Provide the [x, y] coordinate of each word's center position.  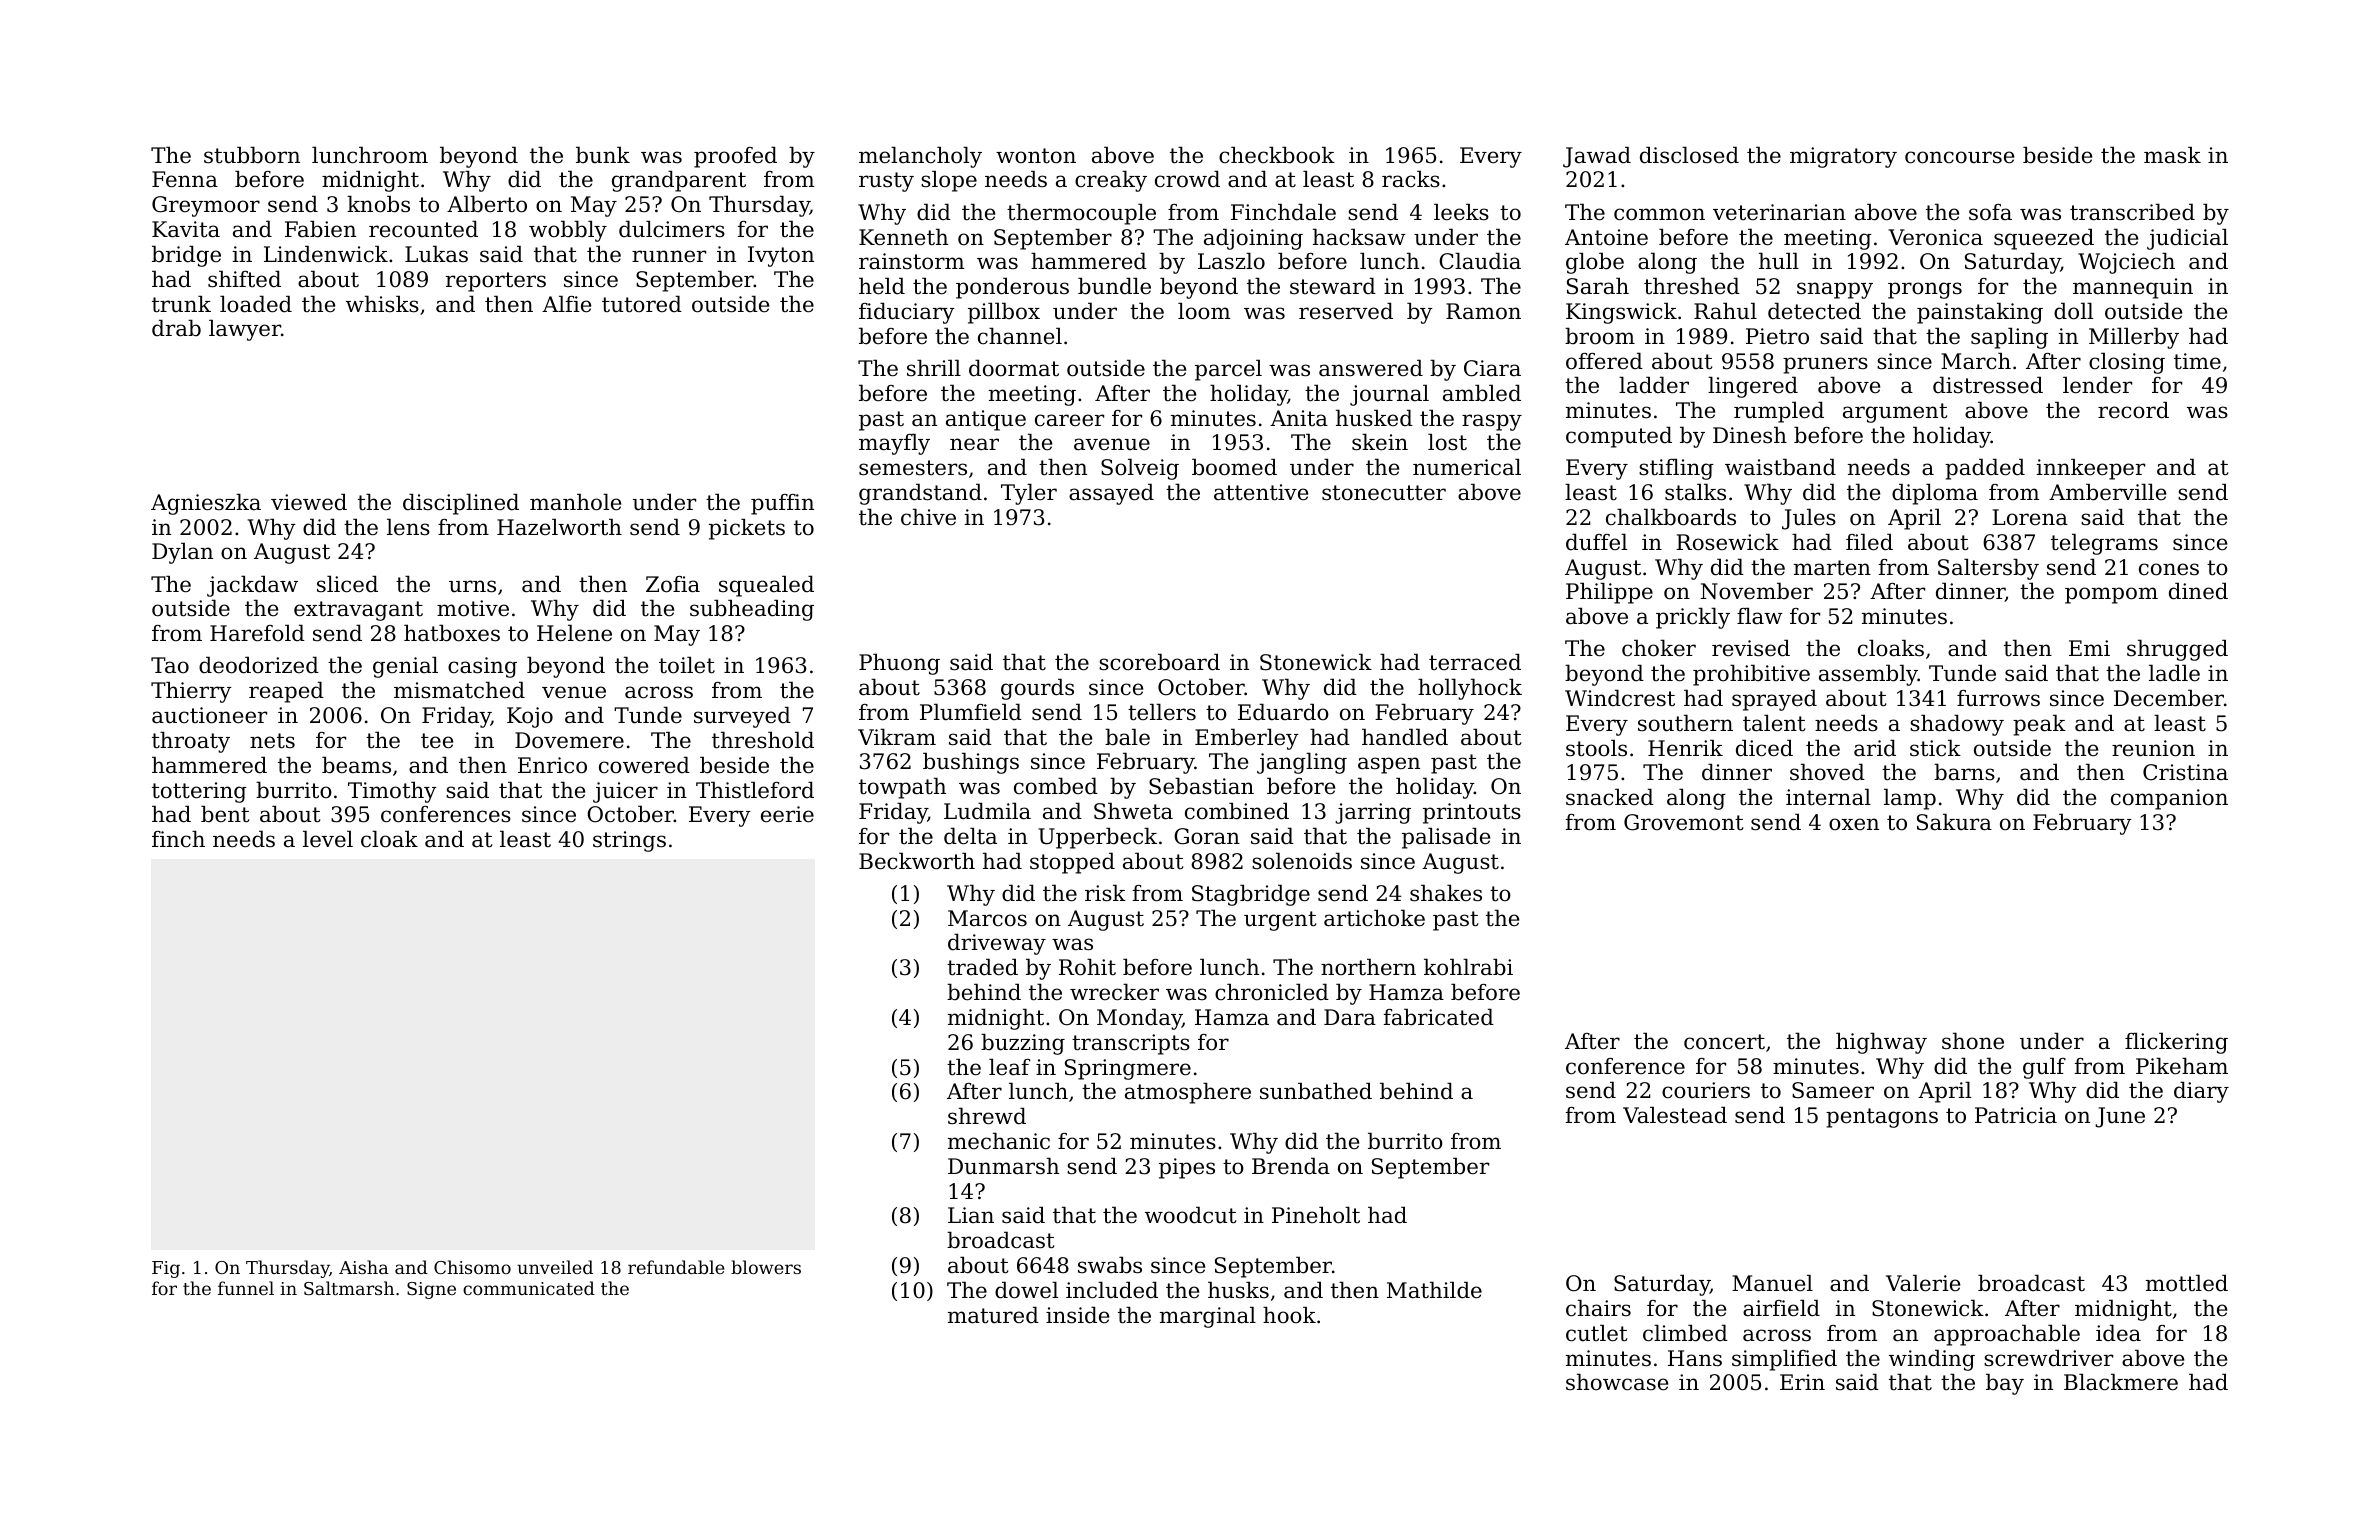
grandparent [679, 181]
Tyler [1029, 494]
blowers [766, 1267]
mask [2172, 155]
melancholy [920, 157]
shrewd [987, 1116]
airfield [1781, 1308]
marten [1832, 568]
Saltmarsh [349, 1288]
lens [408, 527]
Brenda [1291, 1166]
